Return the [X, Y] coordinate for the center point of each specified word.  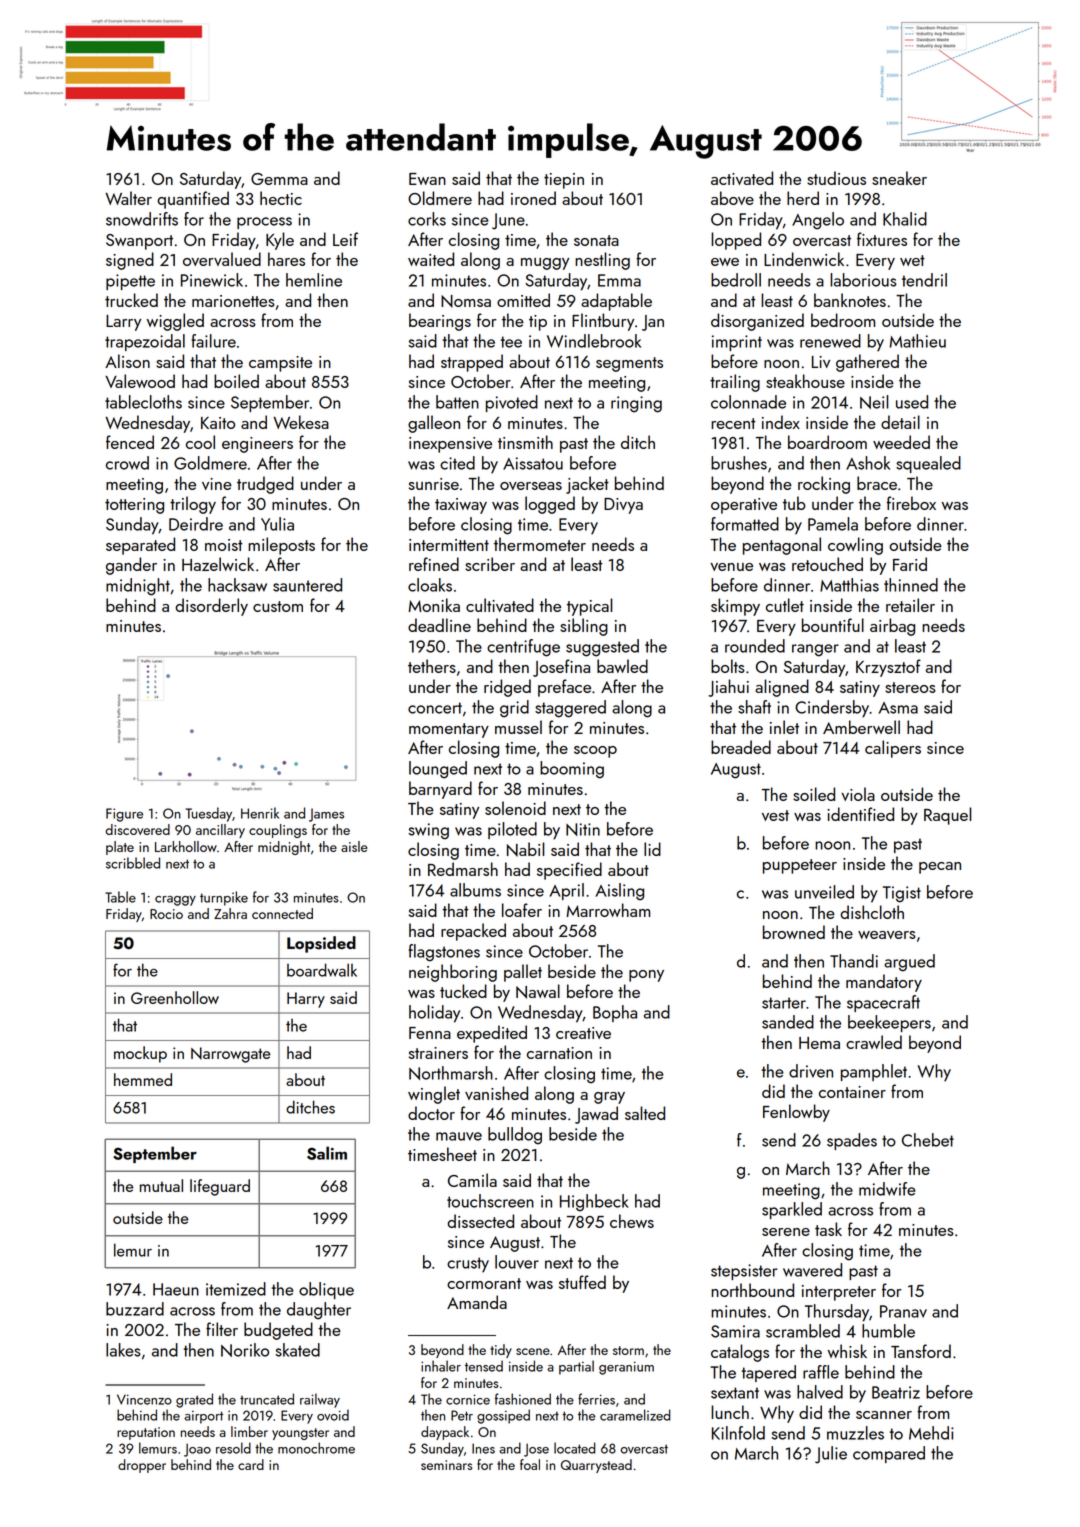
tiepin [564, 181]
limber [249, 1431]
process [264, 223]
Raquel [947, 816]
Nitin [583, 829]
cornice [468, 1399]
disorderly [211, 607]
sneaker [899, 178]
